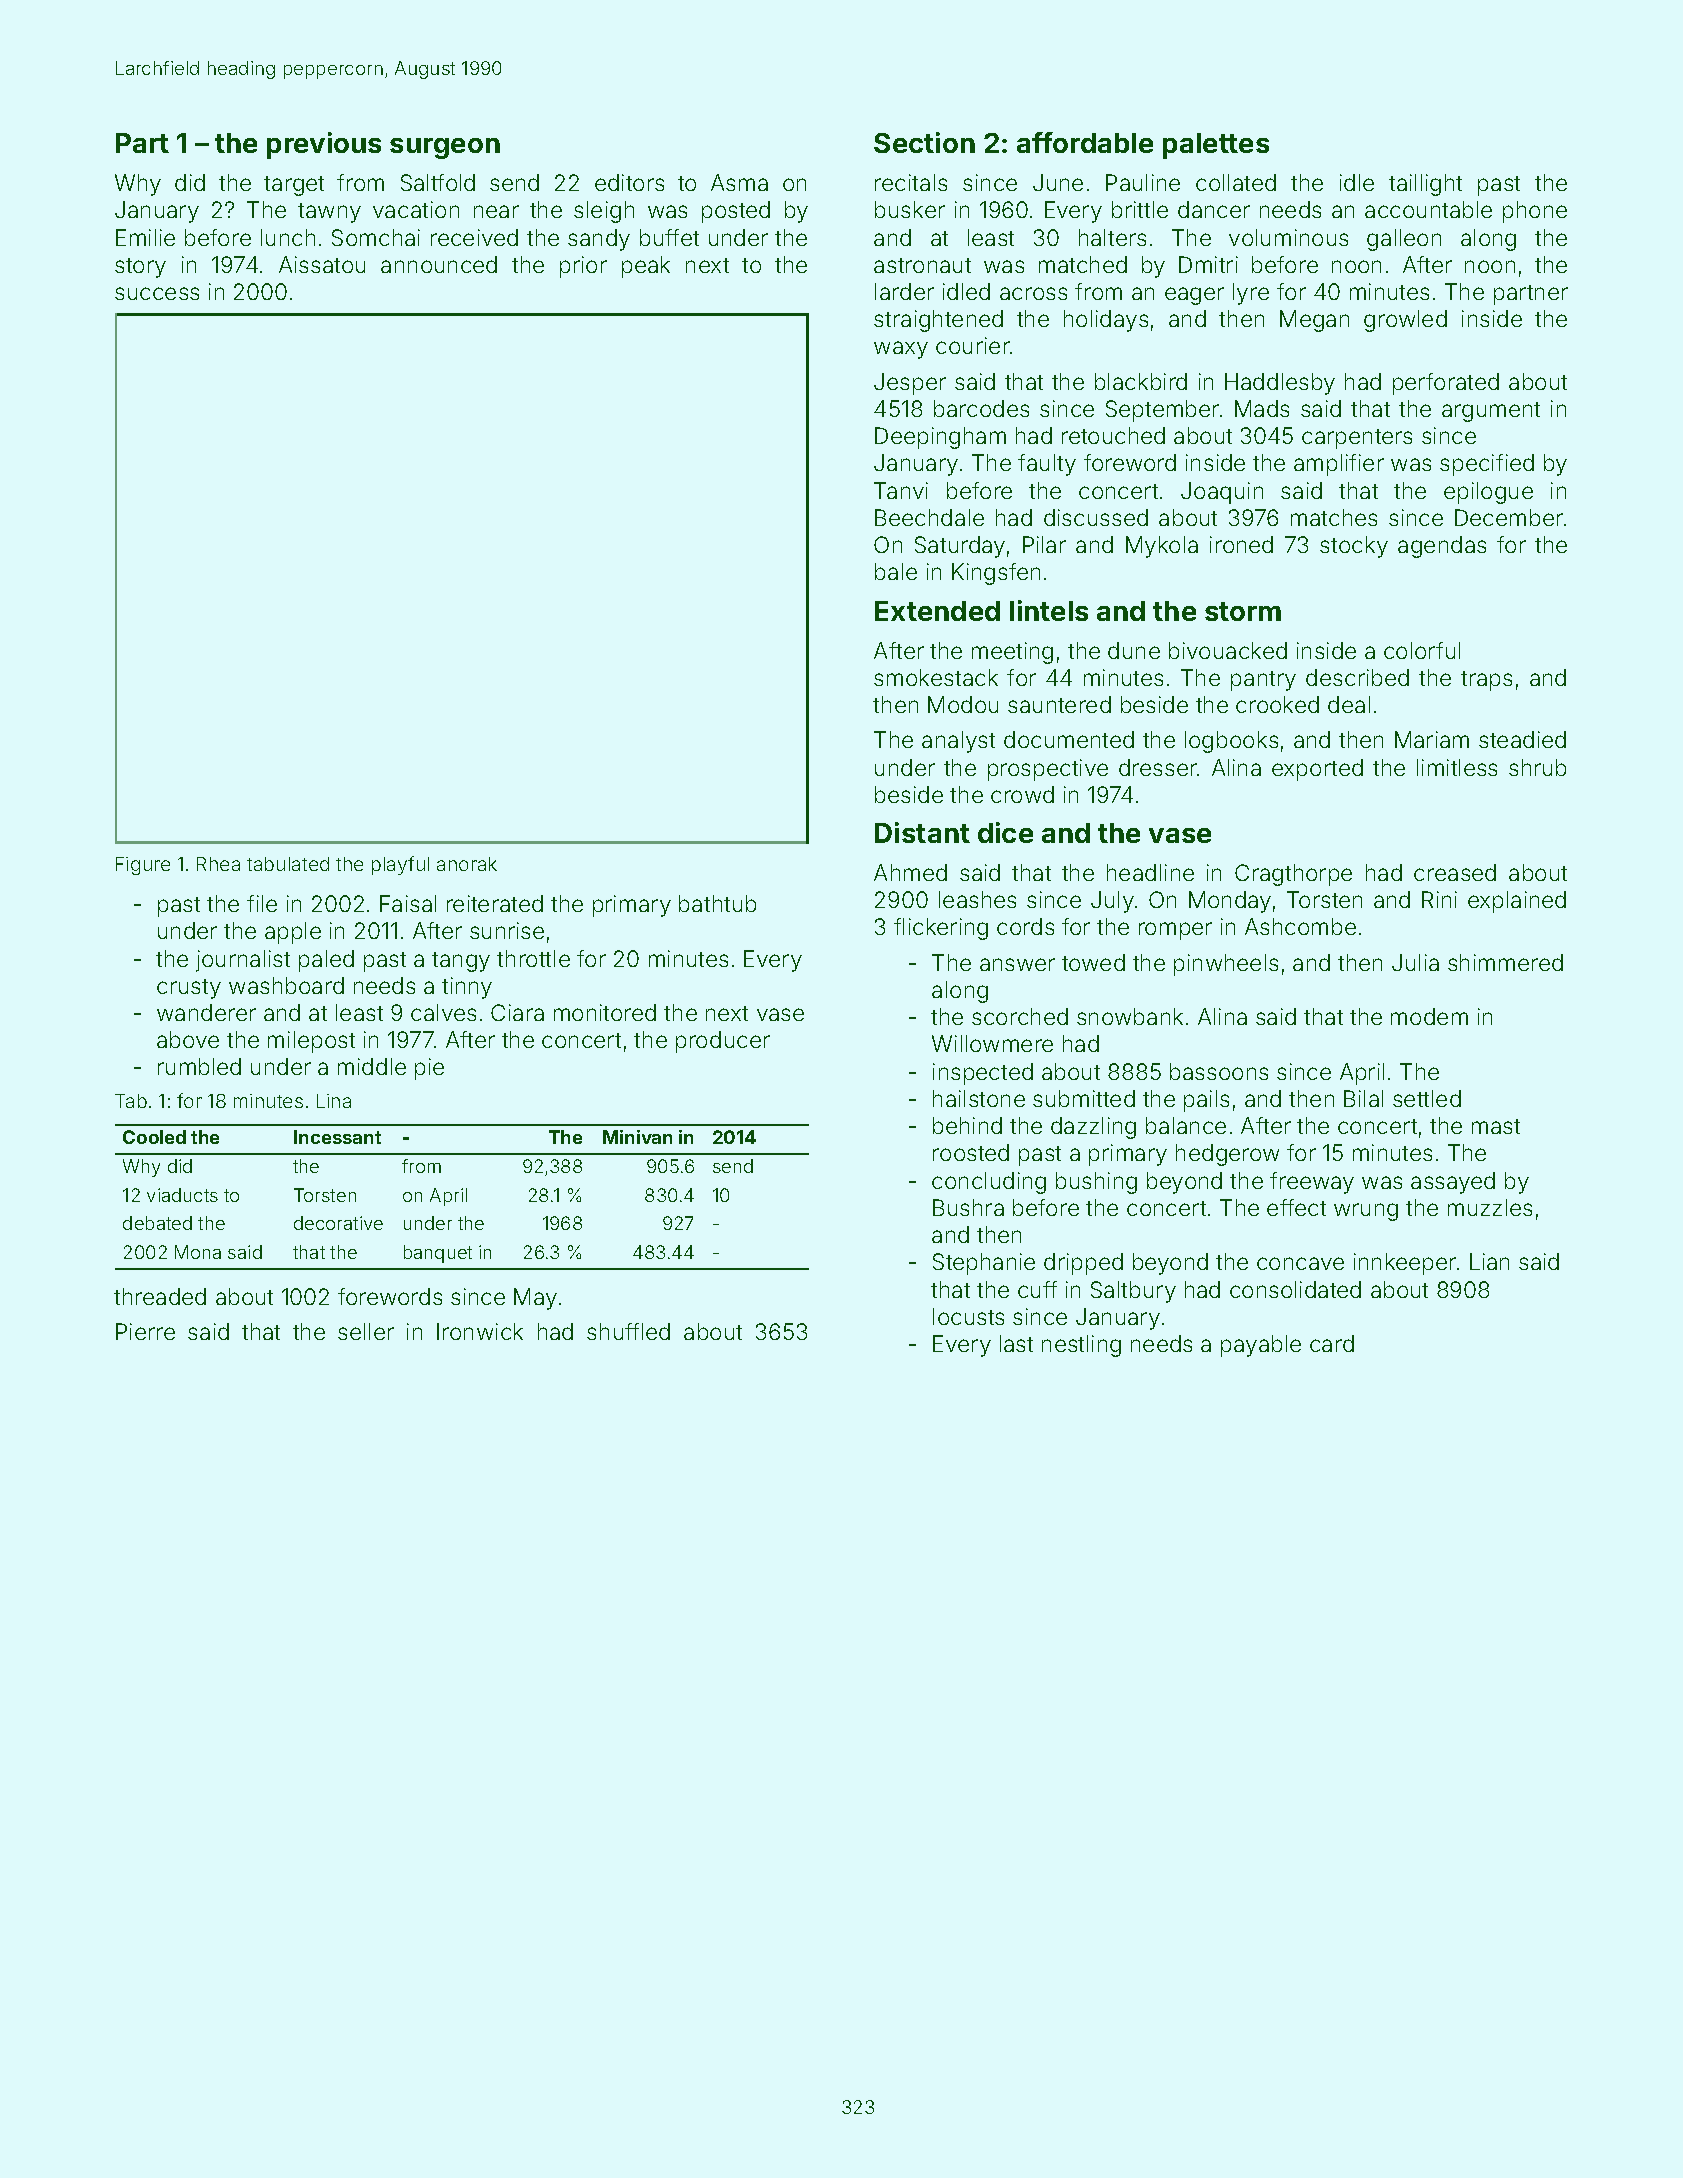  What do you see at coordinates (533, 958) in the screenshot?
I see `throttle` at bounding box center [533, 958].
